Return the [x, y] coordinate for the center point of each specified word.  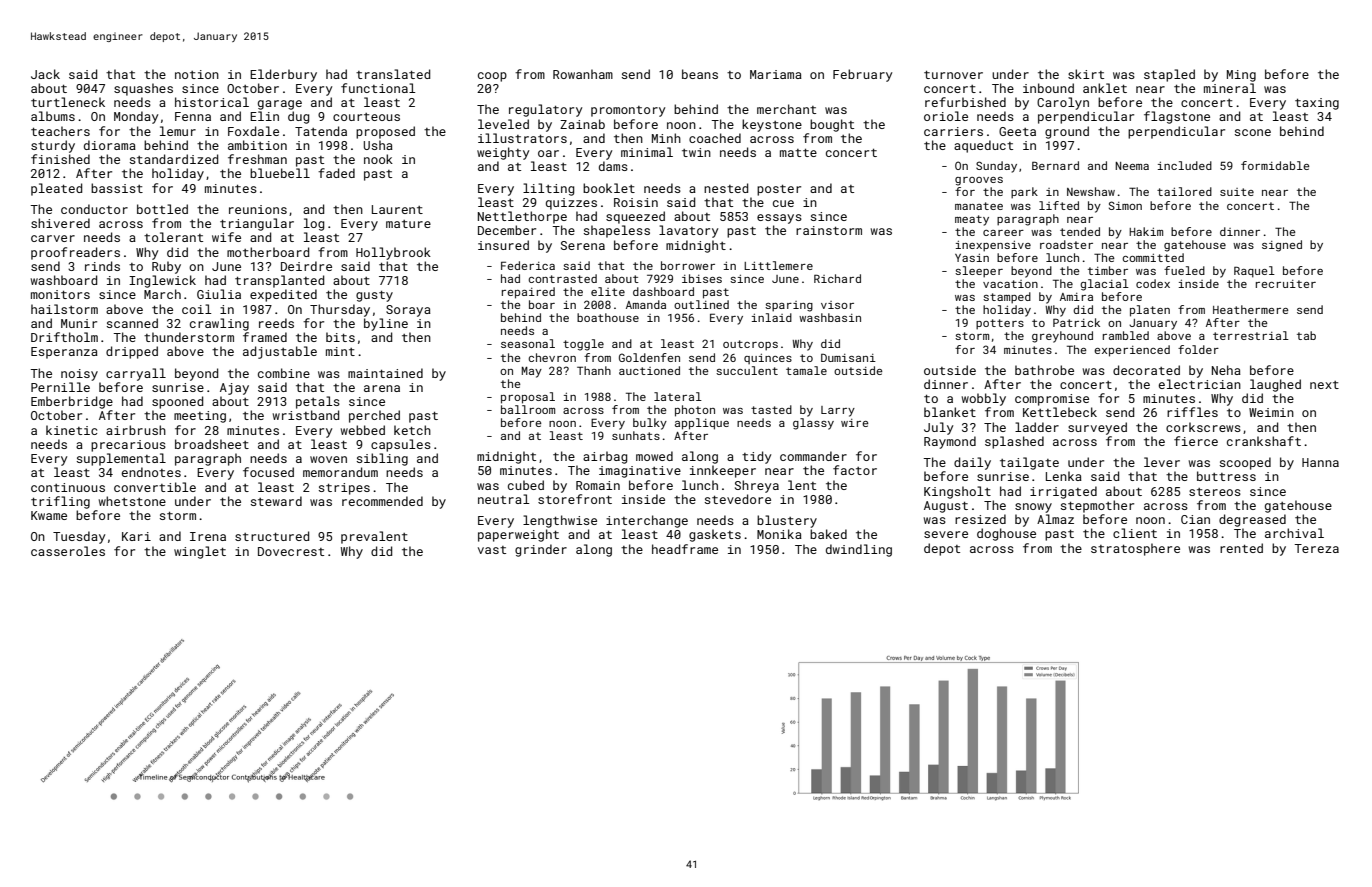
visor [837, 305]
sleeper [979, 272]
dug [298, 117]
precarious [128, 446]
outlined [701, 304]
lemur [178, 131]
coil [196, 309]
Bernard [1055, 165]
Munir [79, 323]
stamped [1007, 298]
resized [980, 519]
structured [272, 536]
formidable [1275, 165]
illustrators [522, 138]
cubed [526, 485]
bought [832, 125]
